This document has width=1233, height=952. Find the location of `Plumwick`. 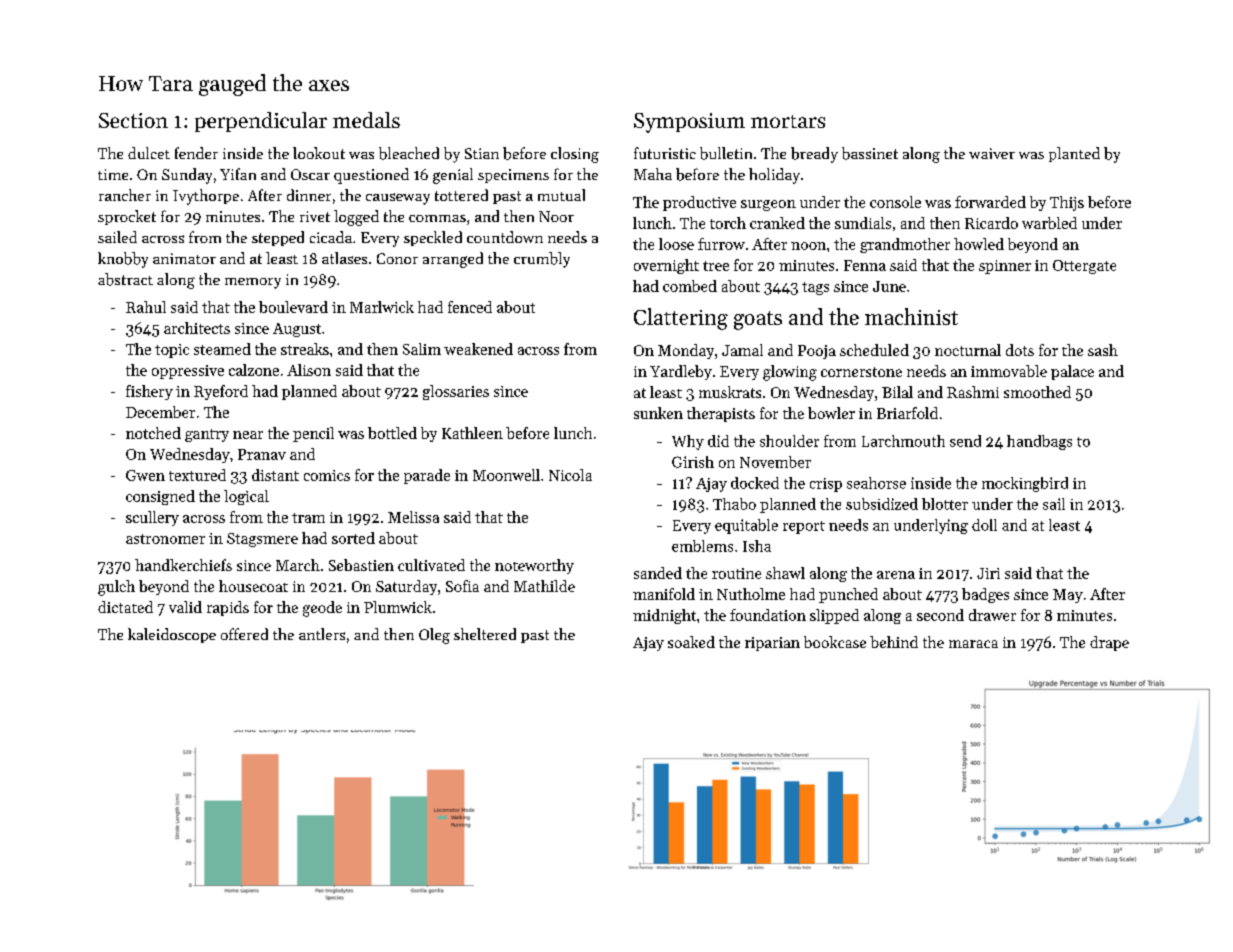

Plumwick is located at coordinates (398, 607).
